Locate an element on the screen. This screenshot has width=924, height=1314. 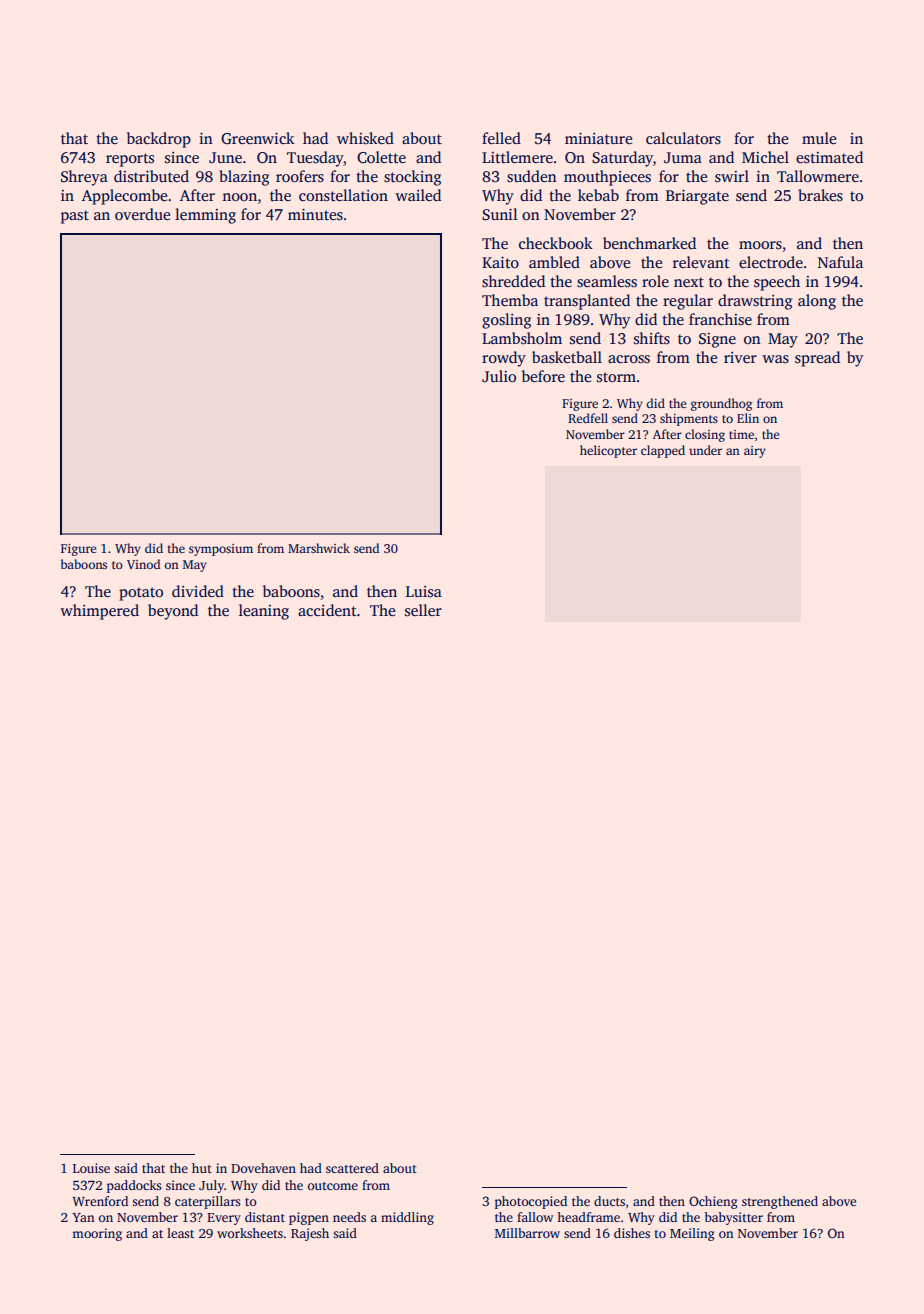
Kaito is located at coordinates (500, 262).
